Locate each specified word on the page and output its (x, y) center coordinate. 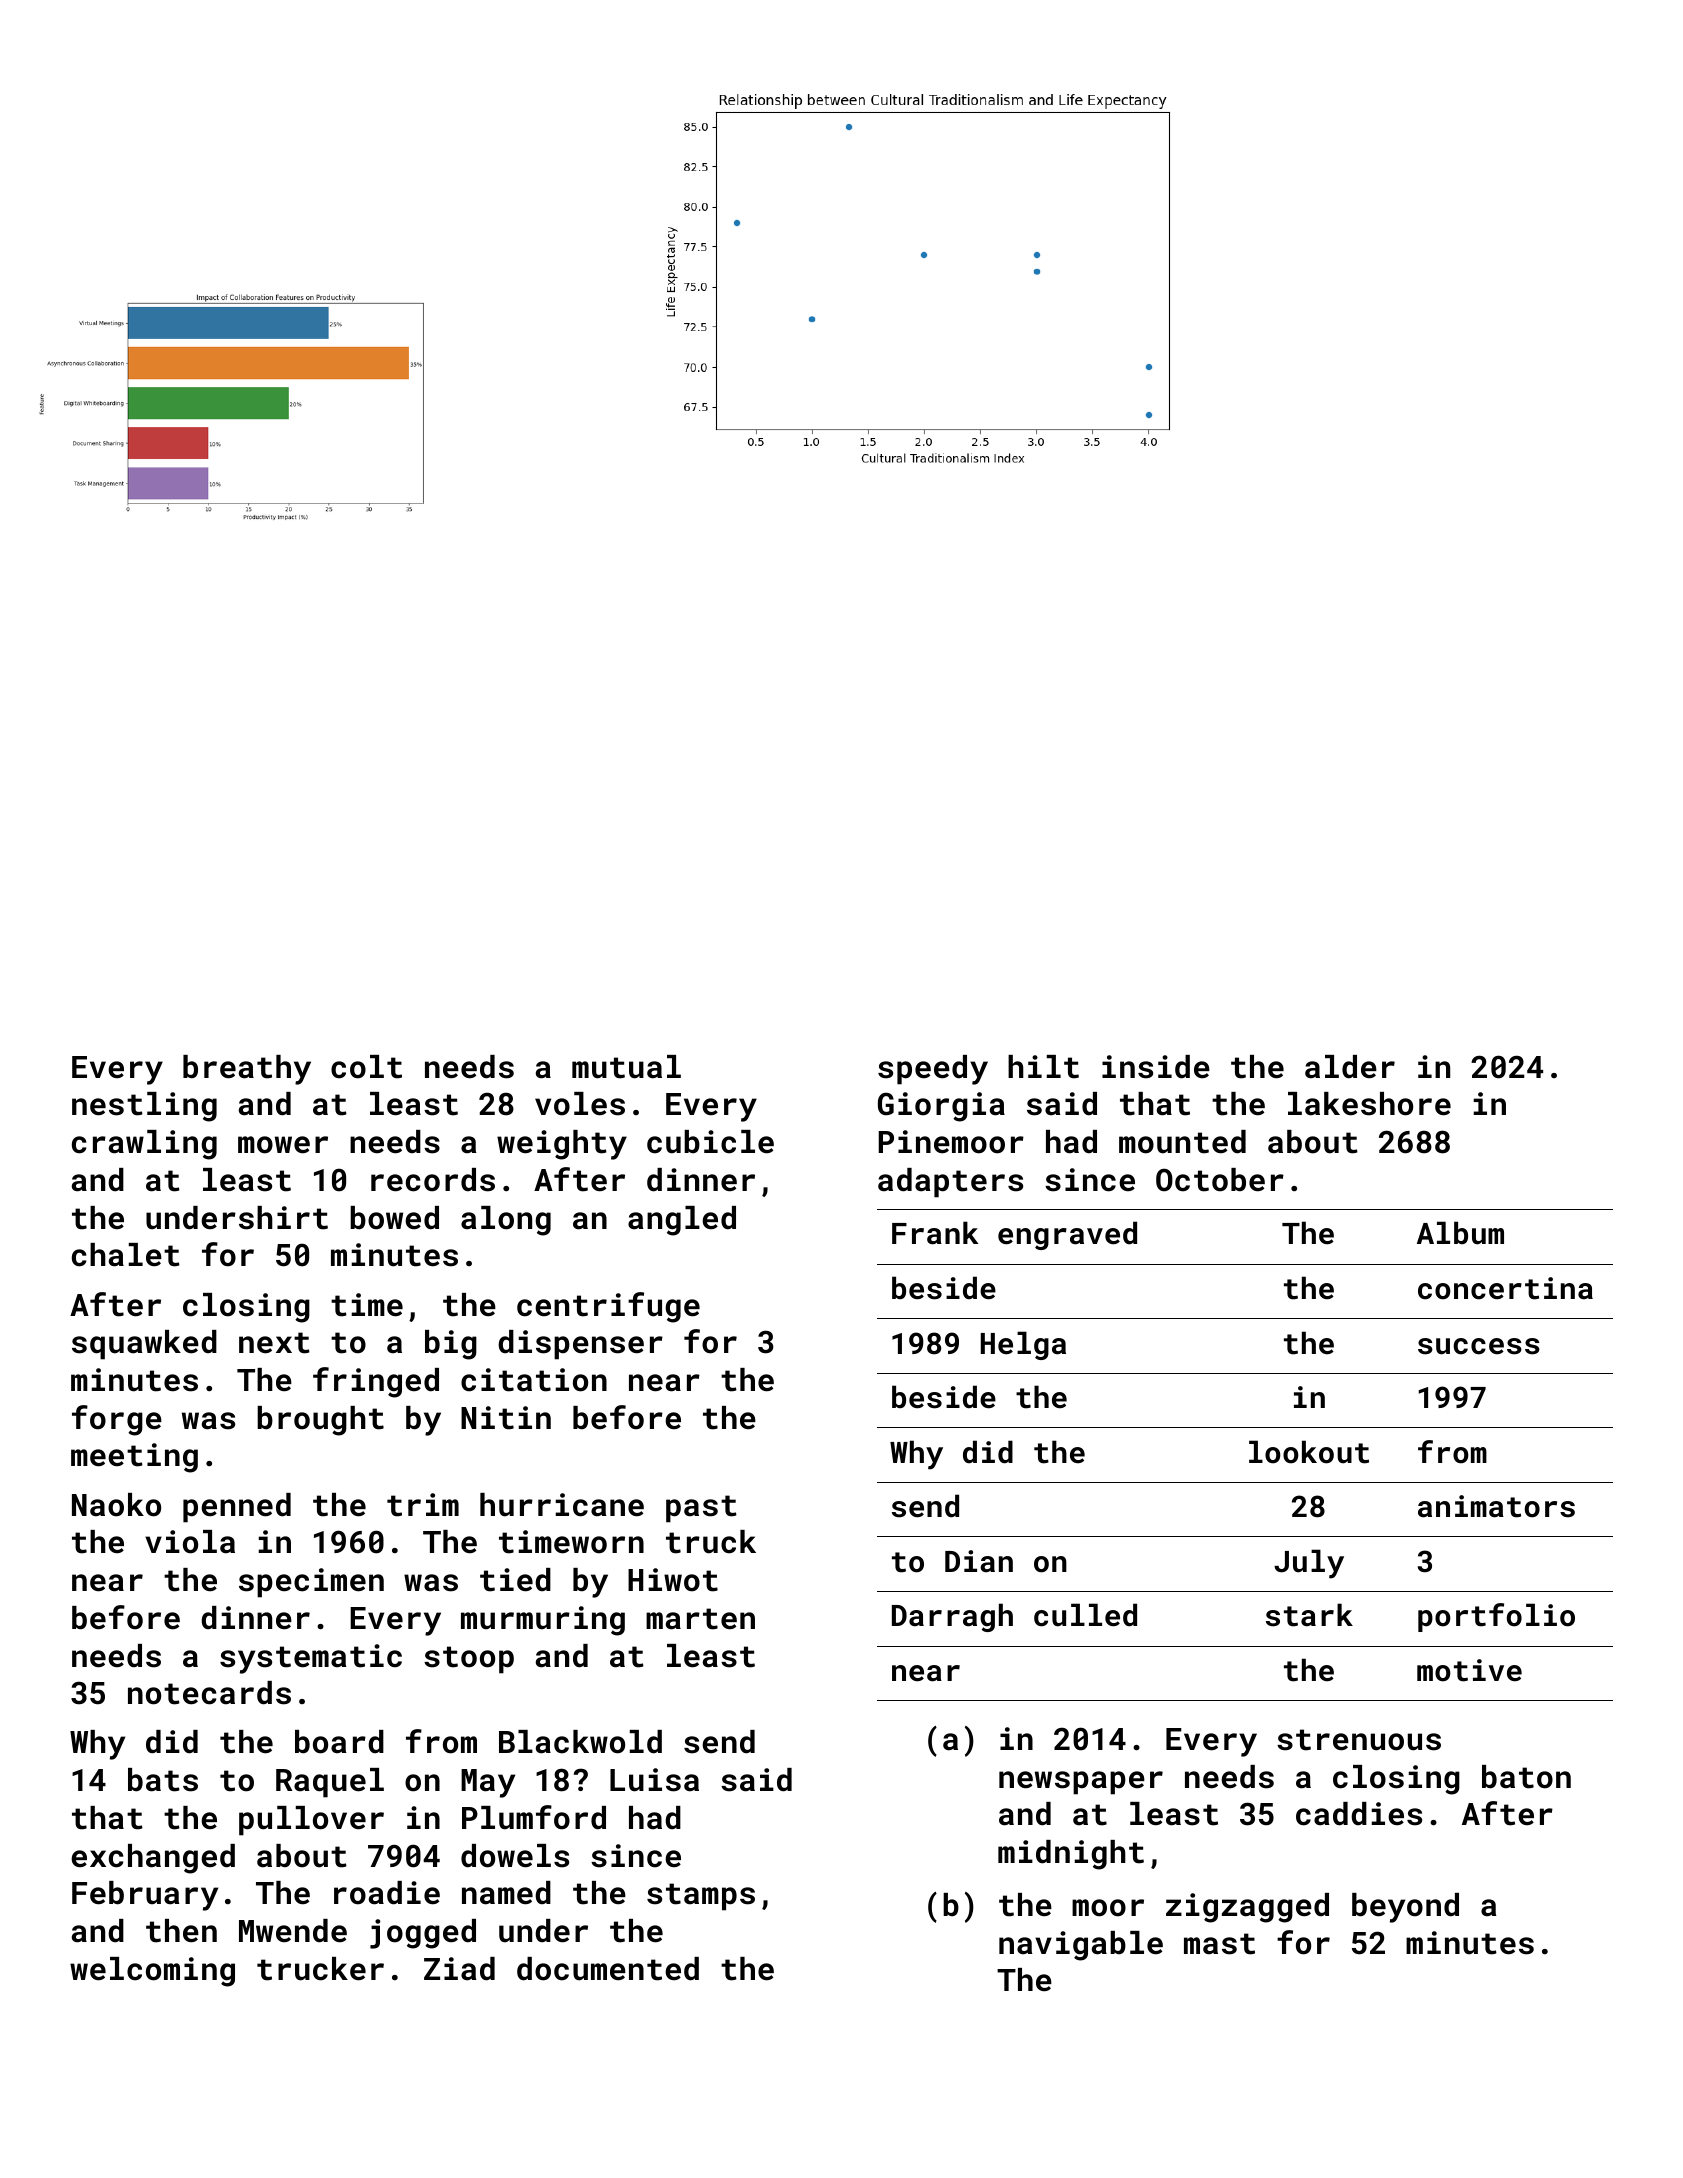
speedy (933, 1070)
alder (1350, 1067)
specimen (311, 1583)
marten (700, 1619)
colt (366, 1067)
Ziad (459, 1969)
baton (1526, 1777)
